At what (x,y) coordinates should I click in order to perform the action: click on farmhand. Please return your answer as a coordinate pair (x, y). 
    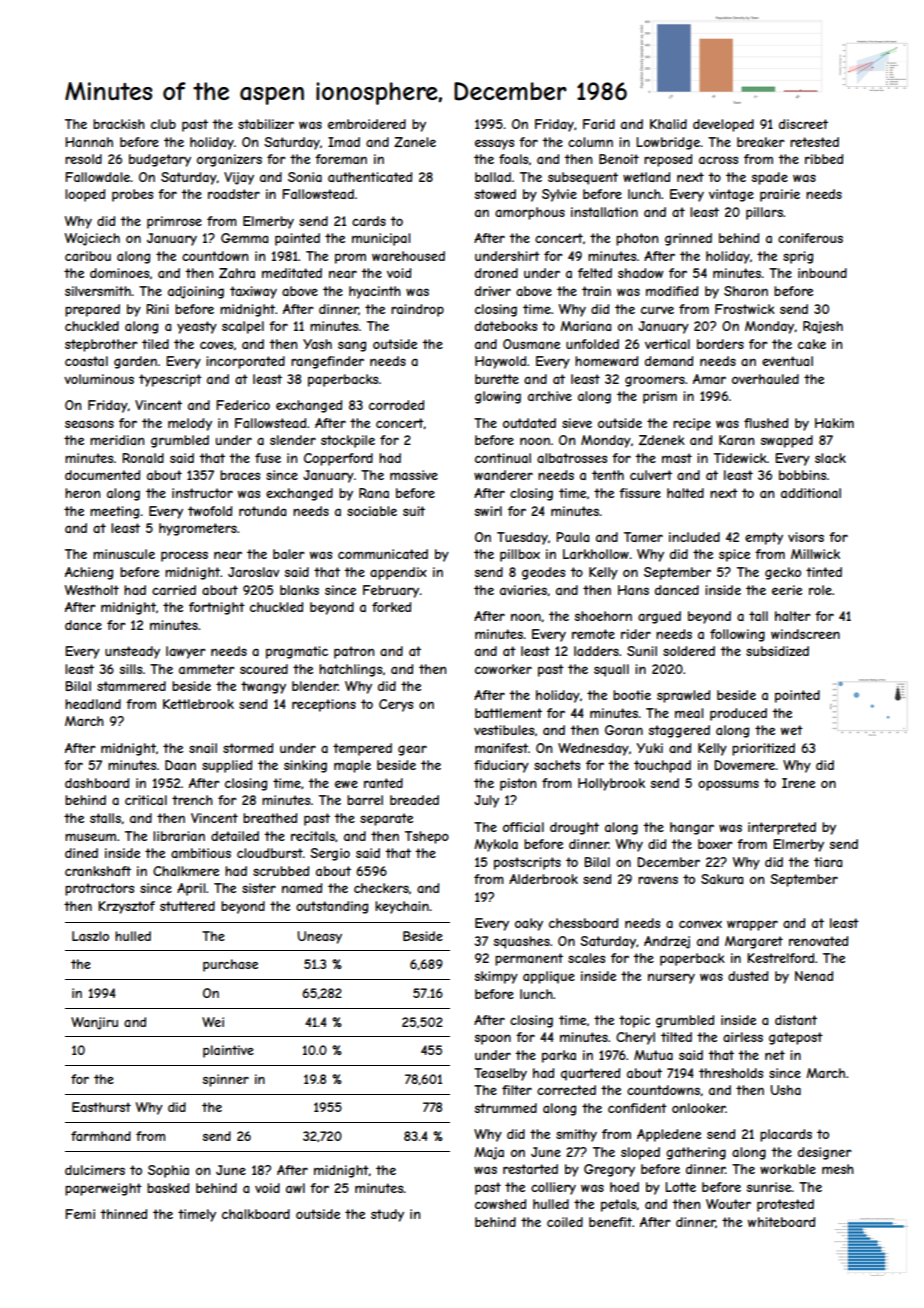
    Looking at the image, I should click on (101, 1136).
